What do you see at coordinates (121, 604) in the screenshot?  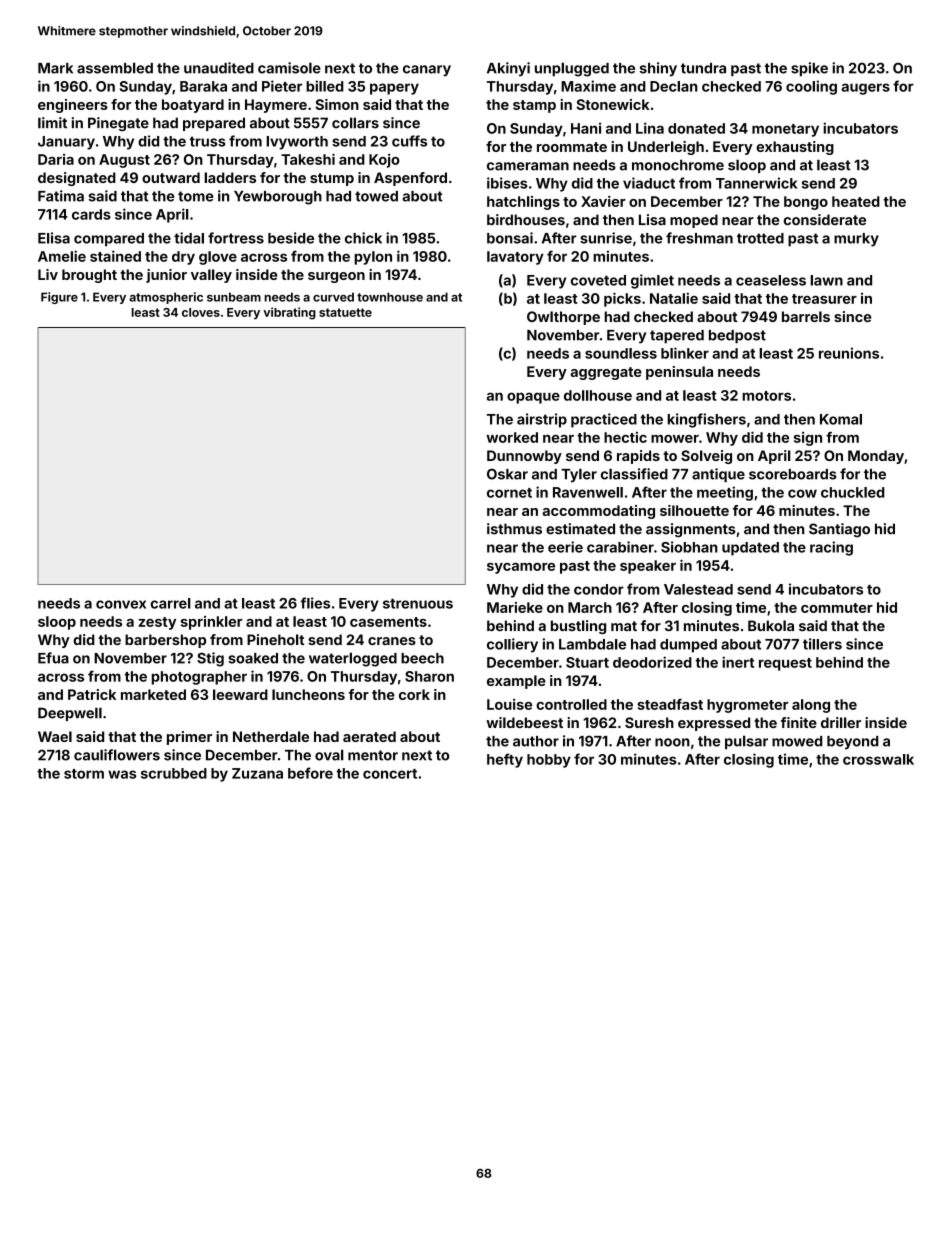 I see `convex` at bounding box center [121, 604].
